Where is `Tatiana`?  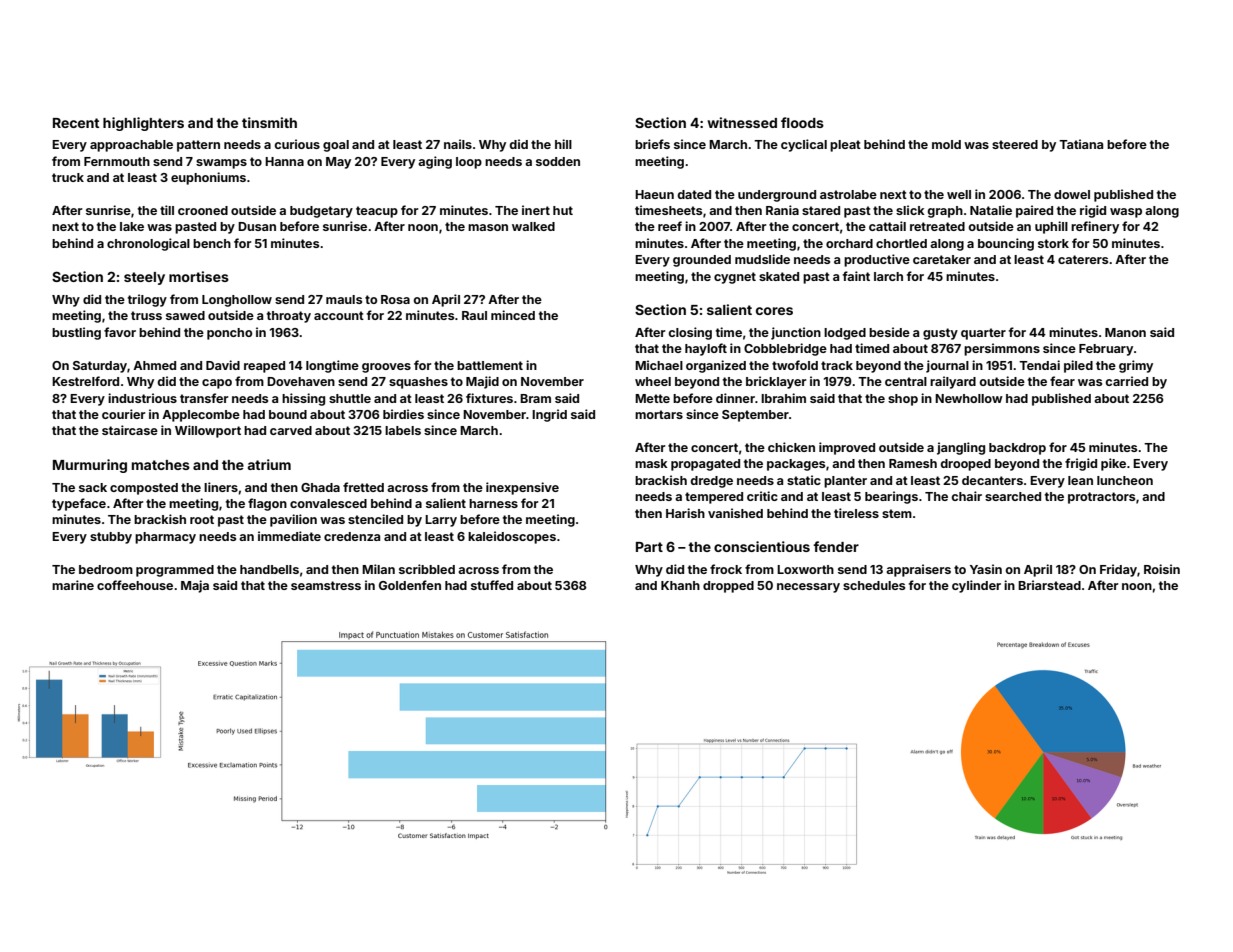
Tatiana is located at coordinates (1081, 144).
